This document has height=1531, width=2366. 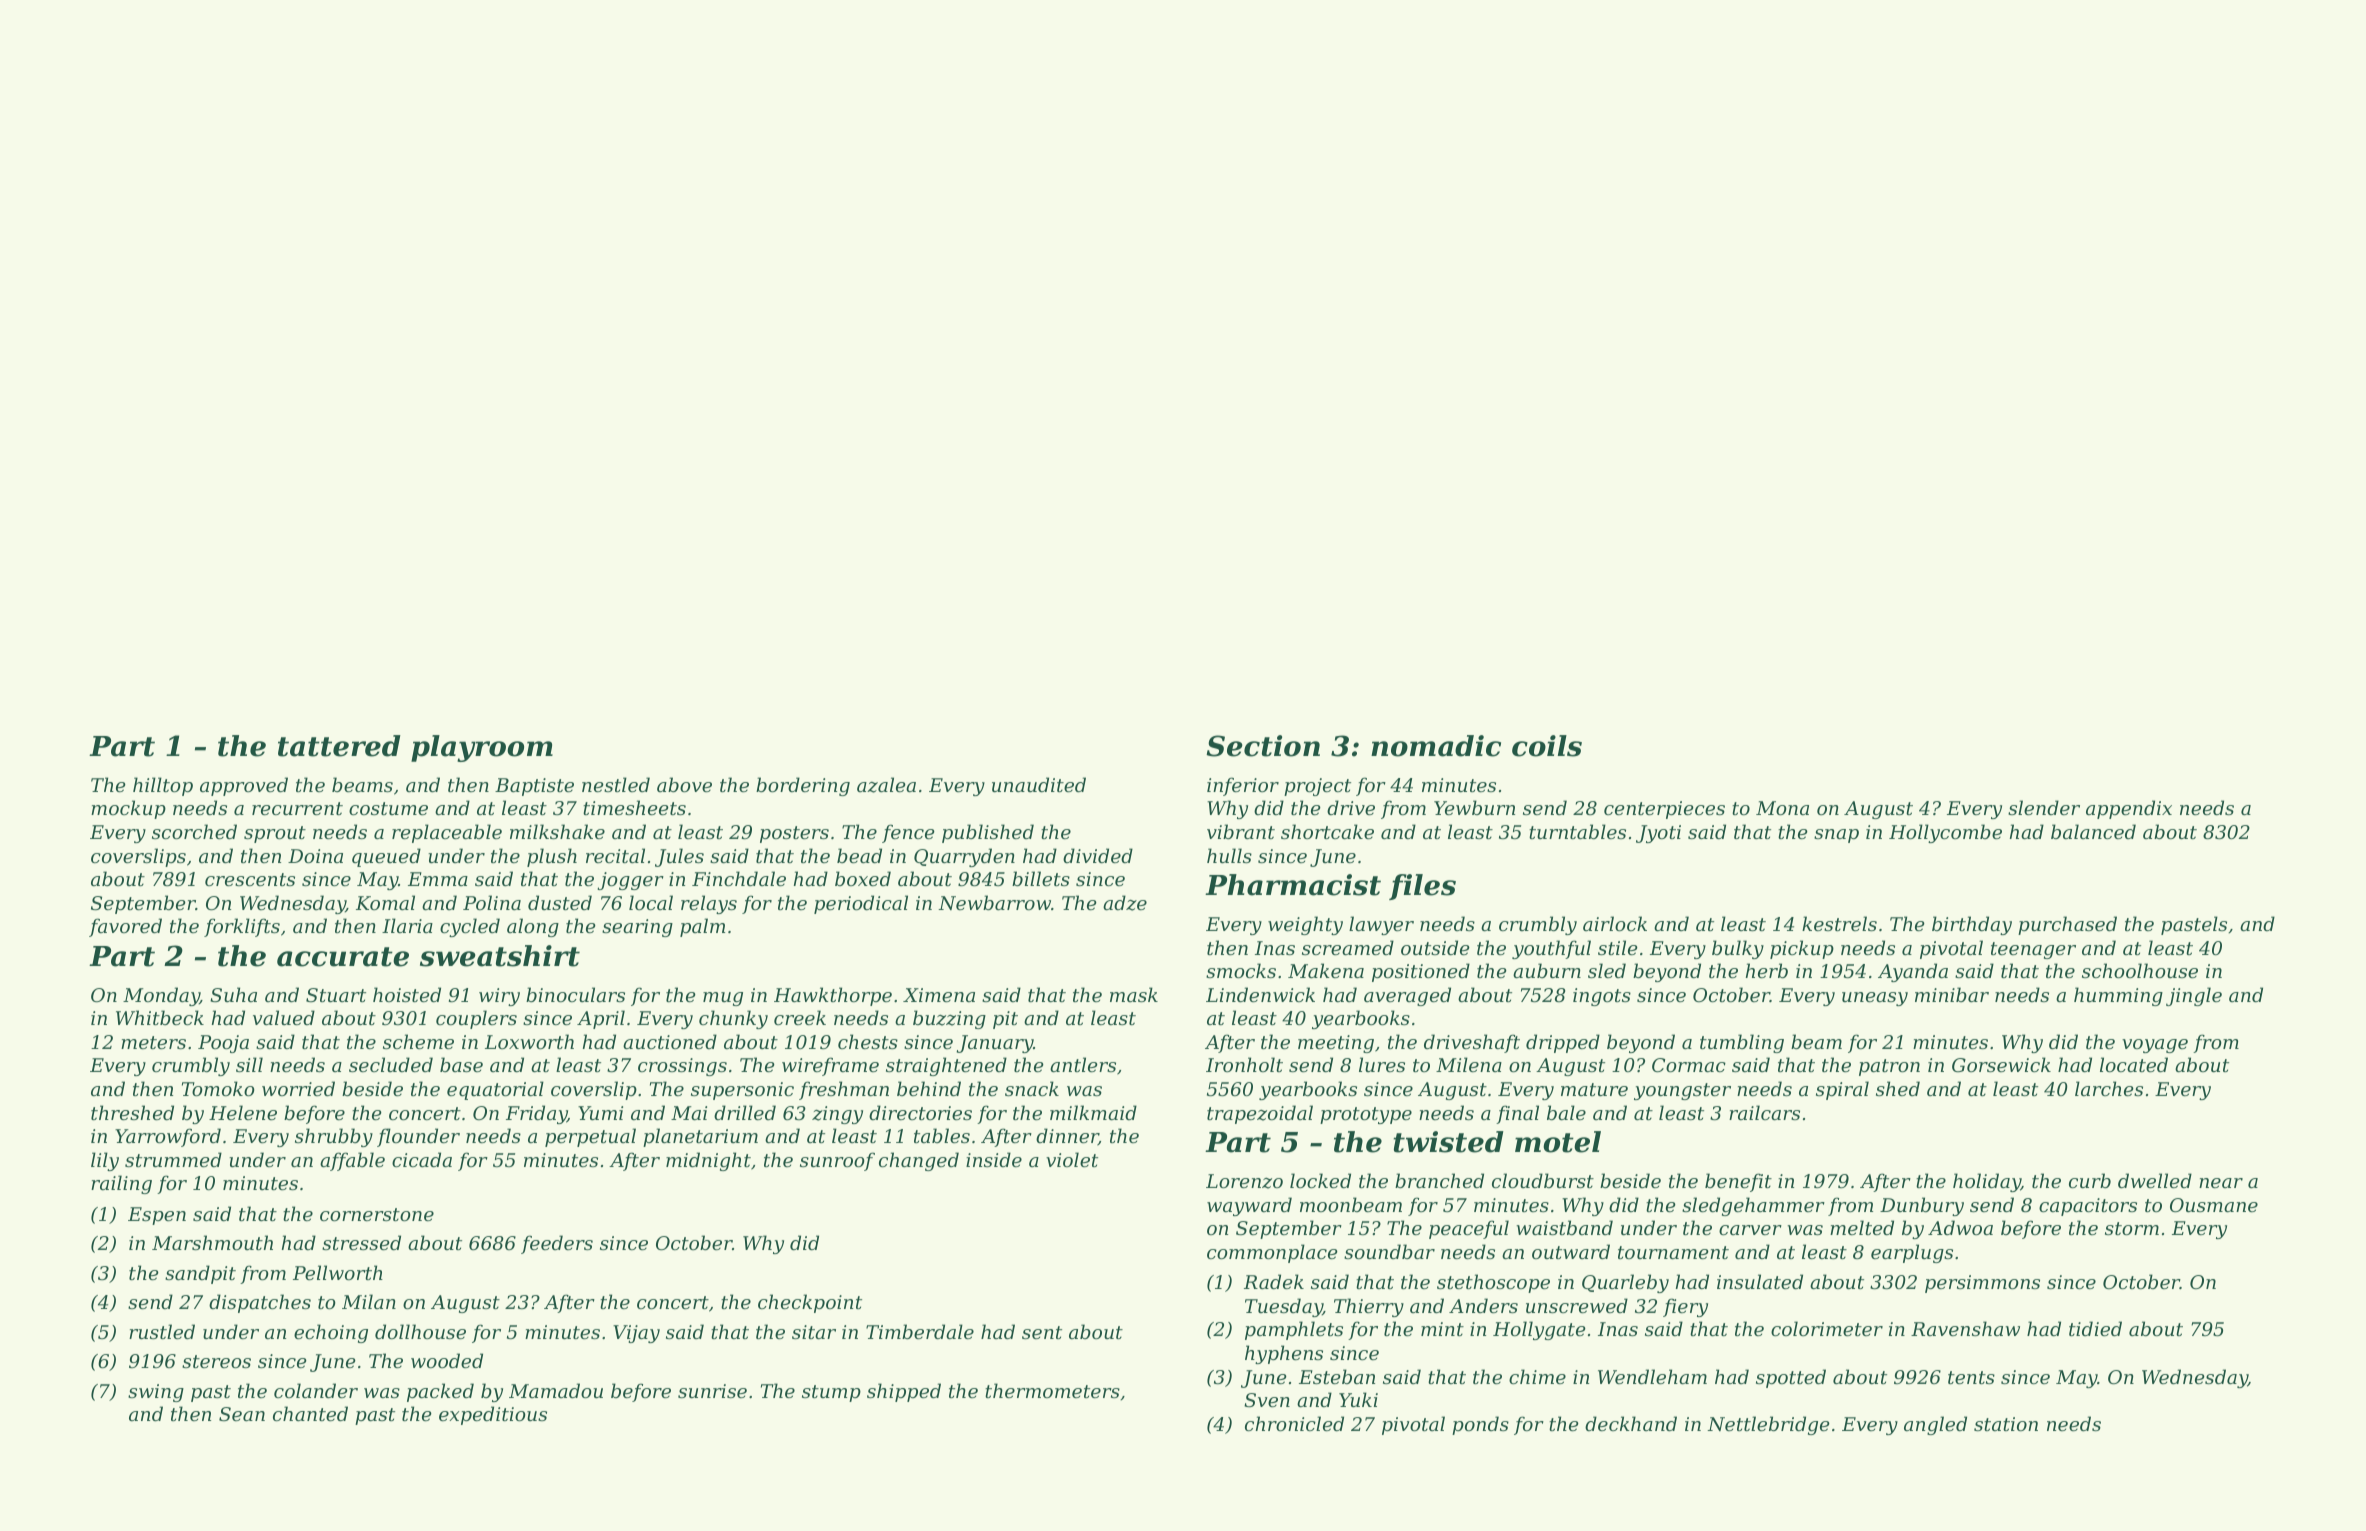 I want to click on tents, so click(x=1971, y=1377).
